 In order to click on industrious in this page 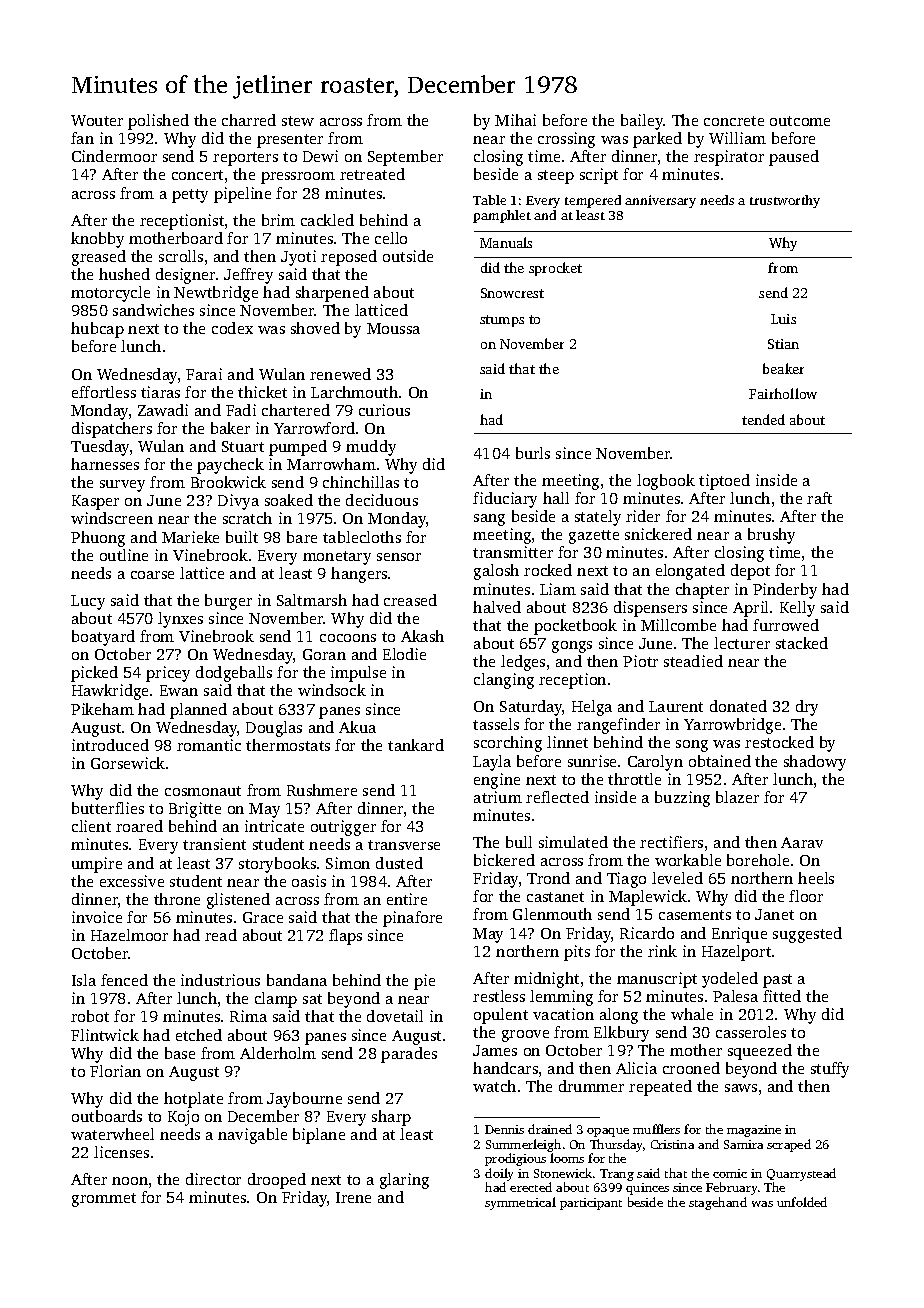, I will do `click(220, 980)`.
